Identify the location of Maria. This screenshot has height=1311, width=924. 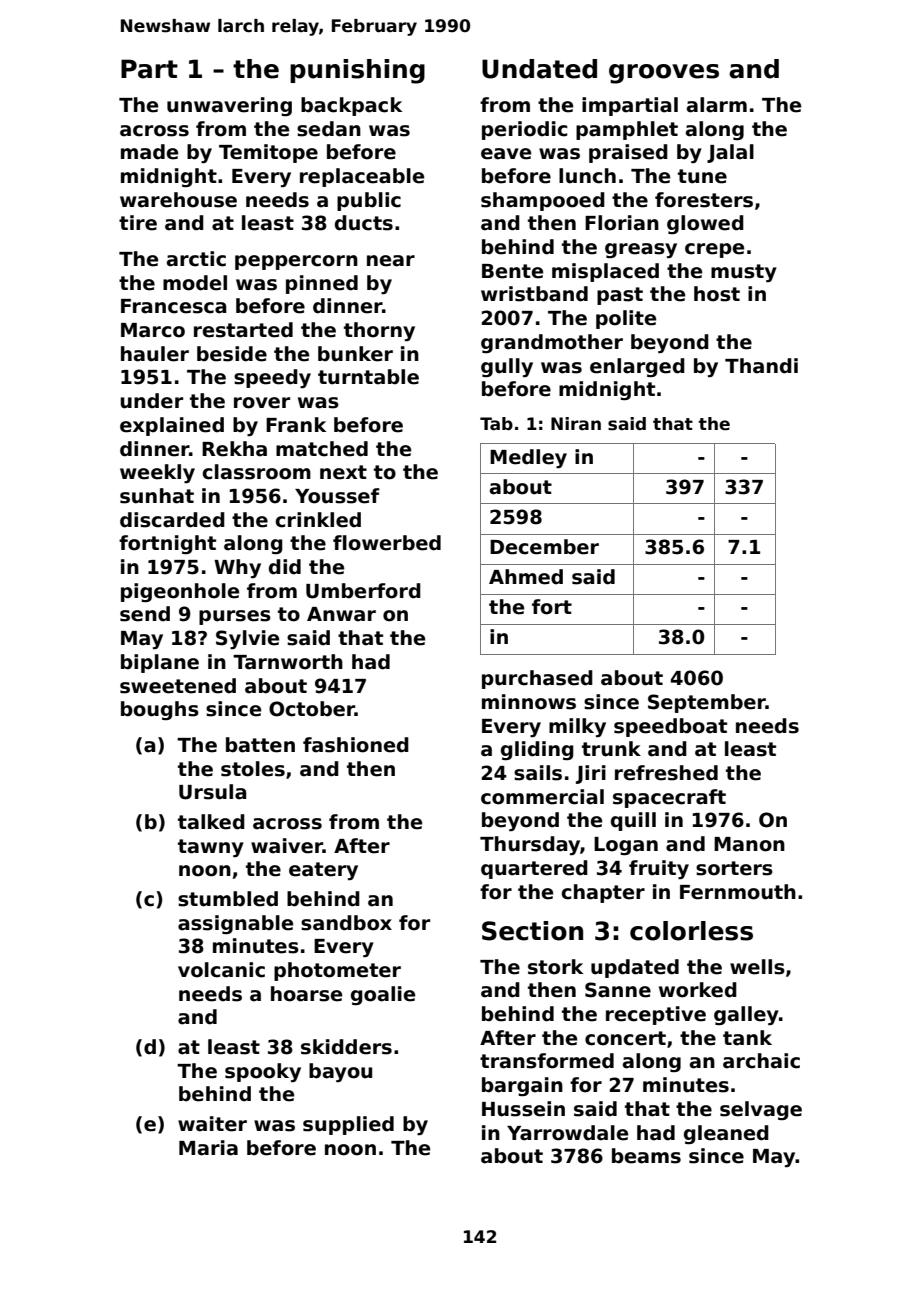
(208, 1148).
